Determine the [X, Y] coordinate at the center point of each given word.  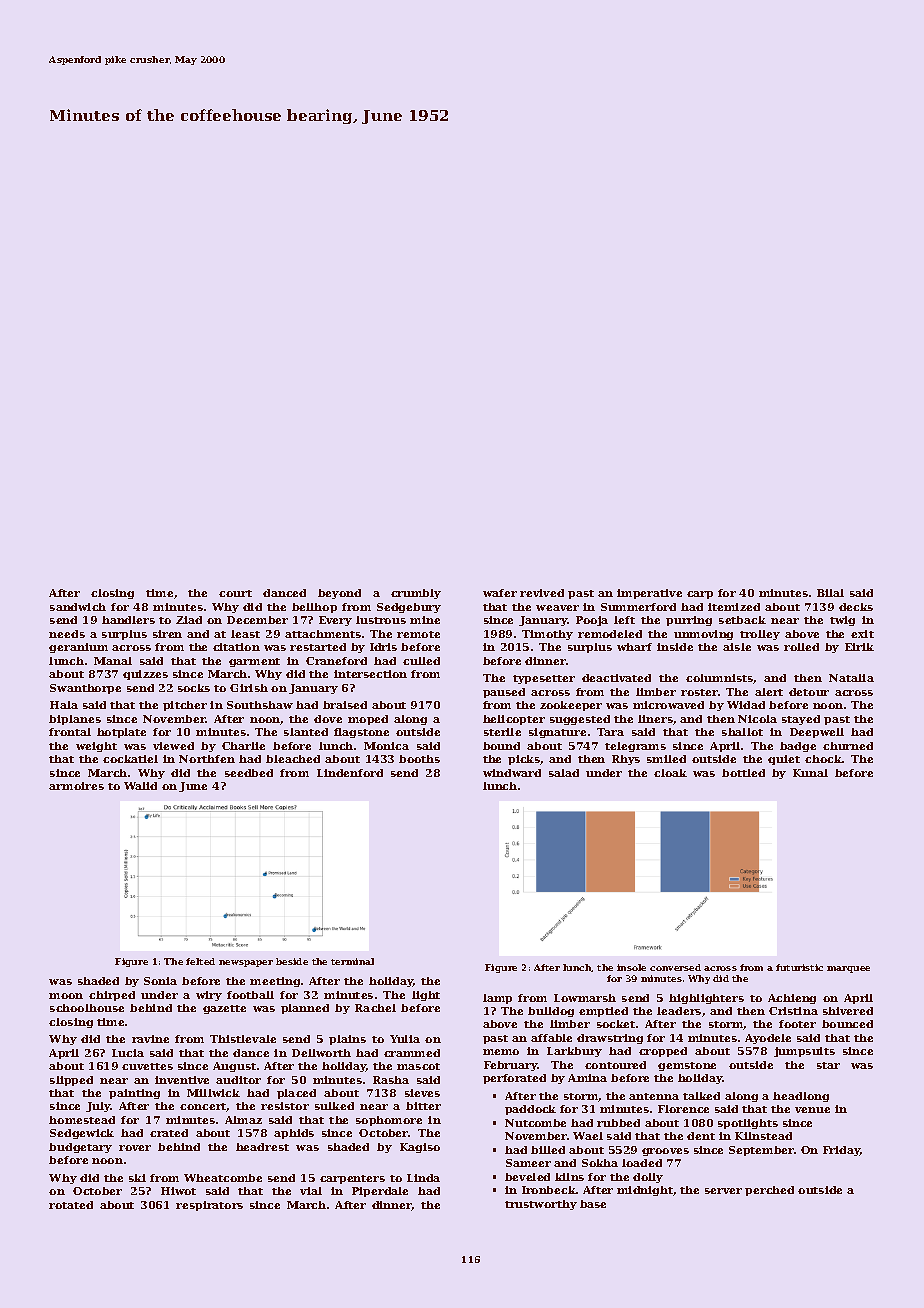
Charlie [243, 746]
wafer [500, 593]
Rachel [375, 1008]
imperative [649, 594]
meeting [275, 982]
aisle [737, 647]
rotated [71, 1205]
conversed [675, 967]
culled [421, 661]
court [235, 593]
